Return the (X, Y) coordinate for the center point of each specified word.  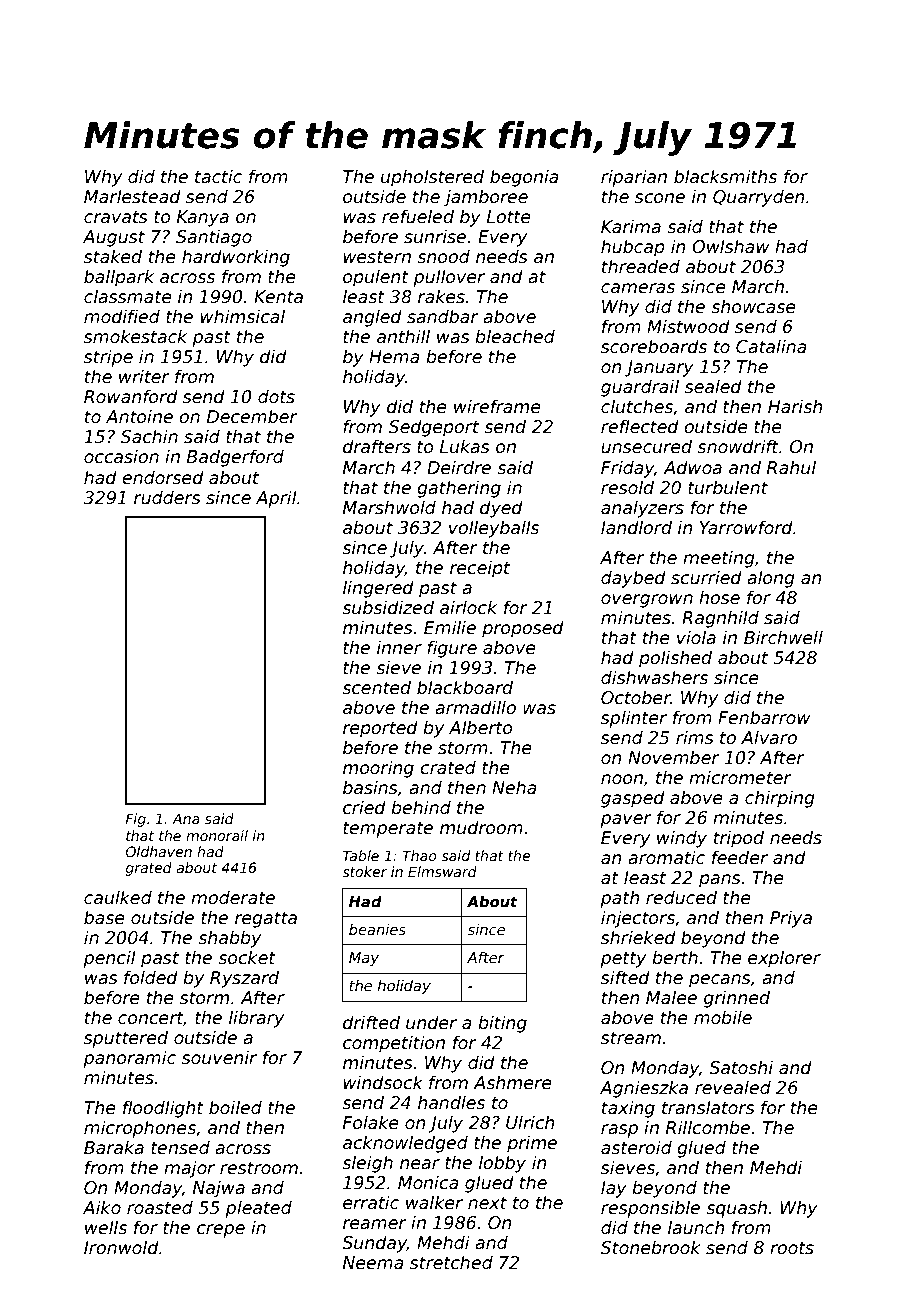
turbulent (728, 487)
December (252, 416)
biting (502, 1024)
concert (151, 1019)
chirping (780, 799)
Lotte (509, 217)
